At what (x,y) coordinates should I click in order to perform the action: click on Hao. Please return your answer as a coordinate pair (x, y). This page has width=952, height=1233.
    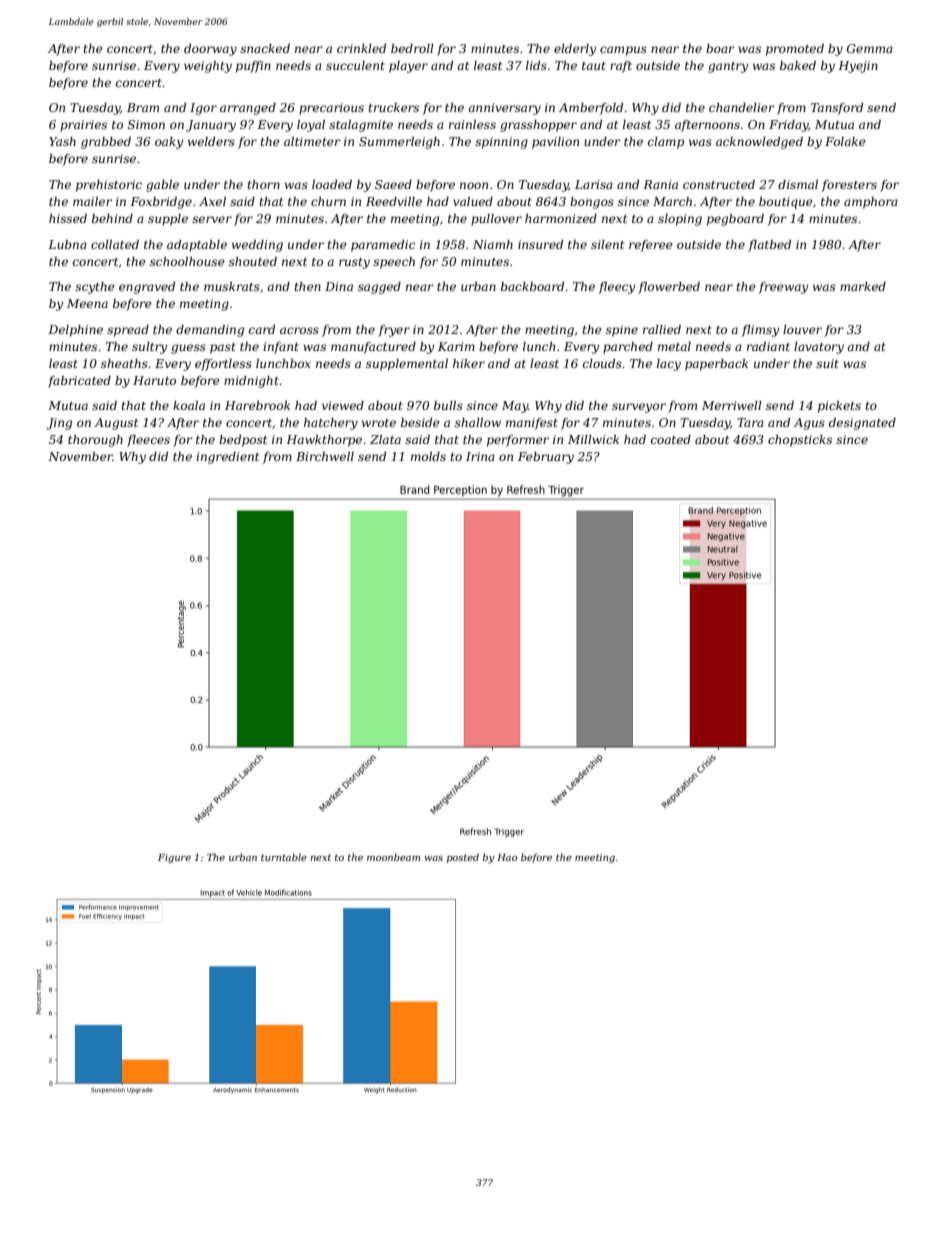
    Looking at the image, I should click on (507, 857).
